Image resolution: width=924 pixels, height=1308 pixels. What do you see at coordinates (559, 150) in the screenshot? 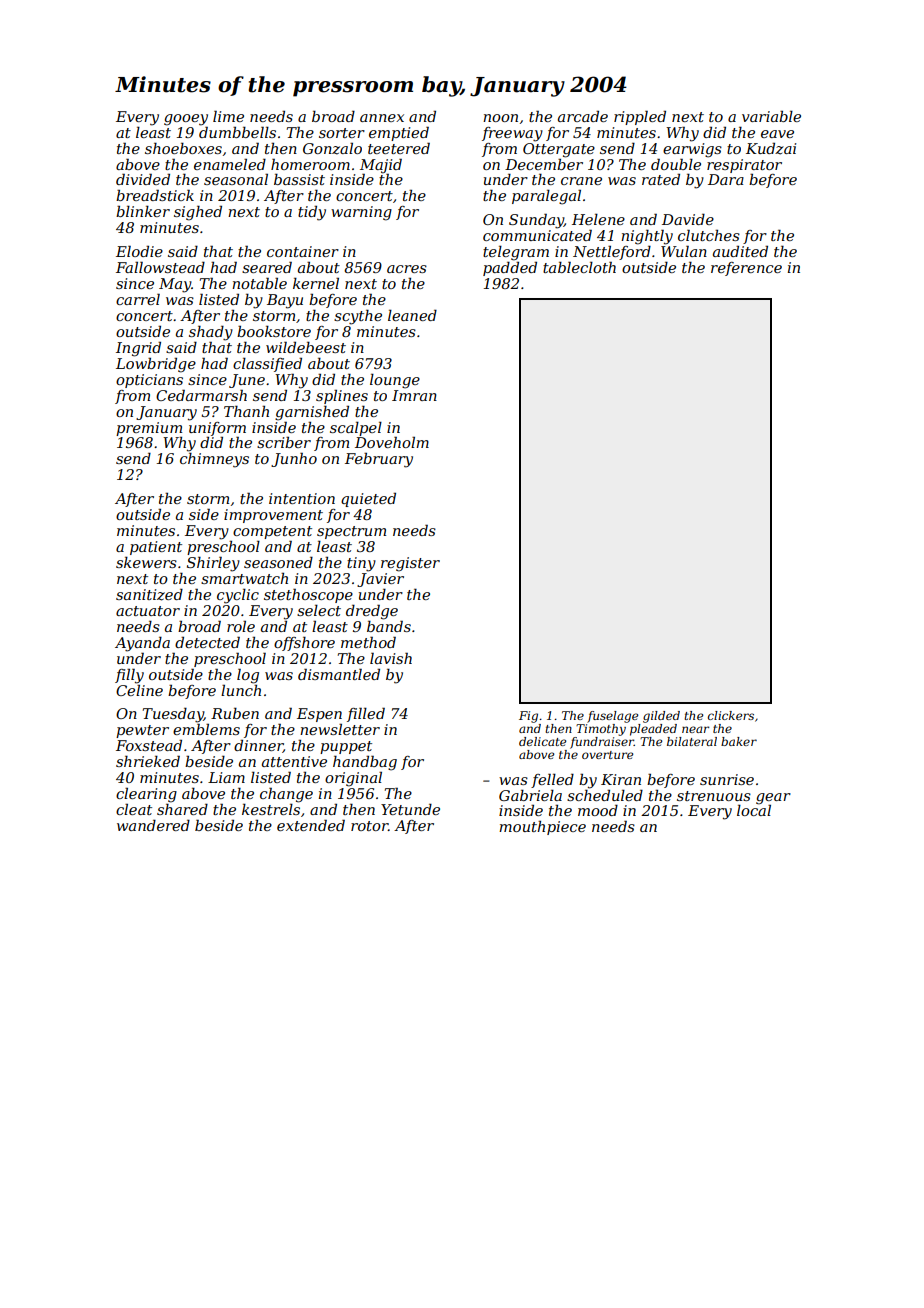
I see `Ottergate` at bounding box center [559, 150].
